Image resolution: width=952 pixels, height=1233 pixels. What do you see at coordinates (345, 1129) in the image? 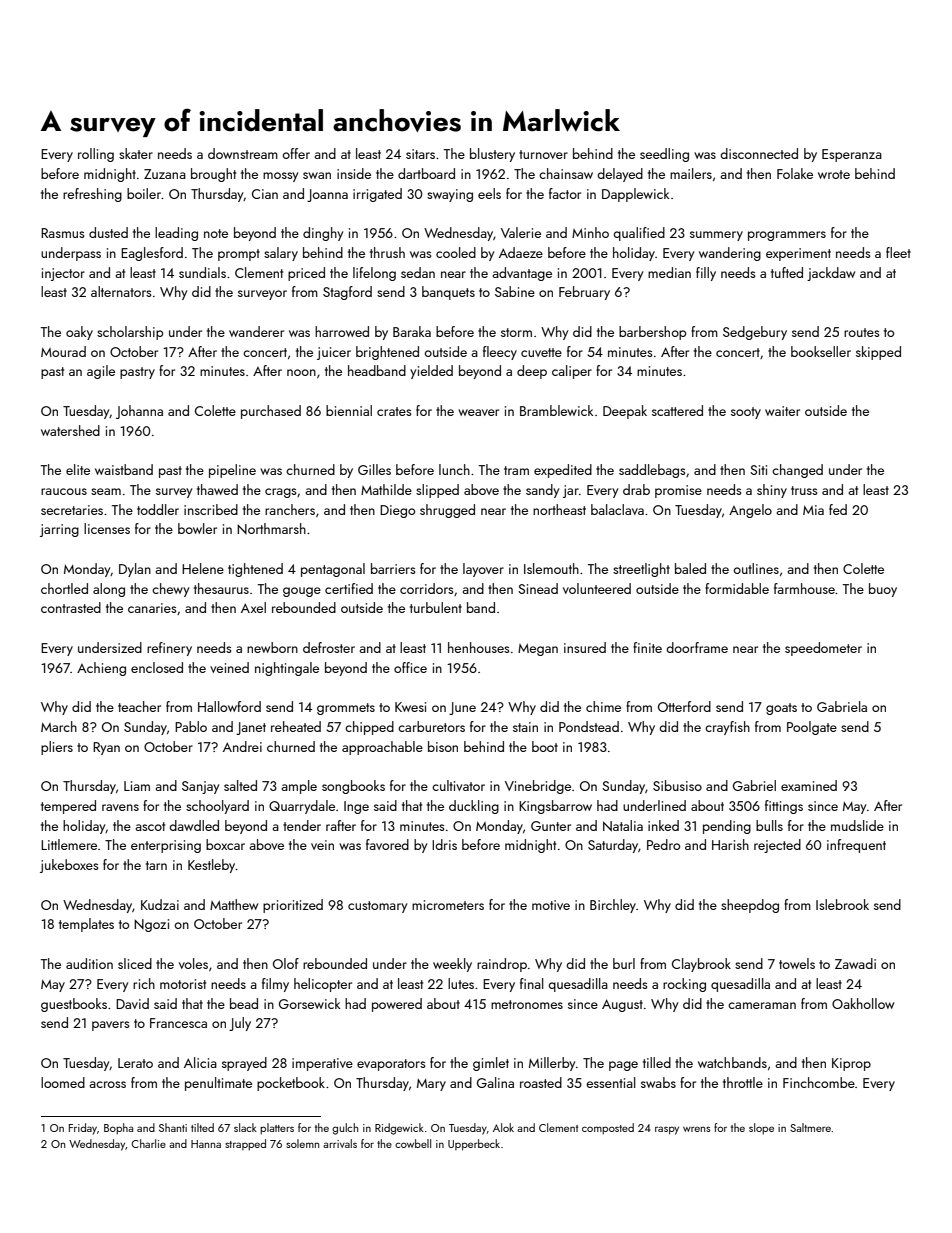
I see `gulch` at bounding box center [345, 1129].
